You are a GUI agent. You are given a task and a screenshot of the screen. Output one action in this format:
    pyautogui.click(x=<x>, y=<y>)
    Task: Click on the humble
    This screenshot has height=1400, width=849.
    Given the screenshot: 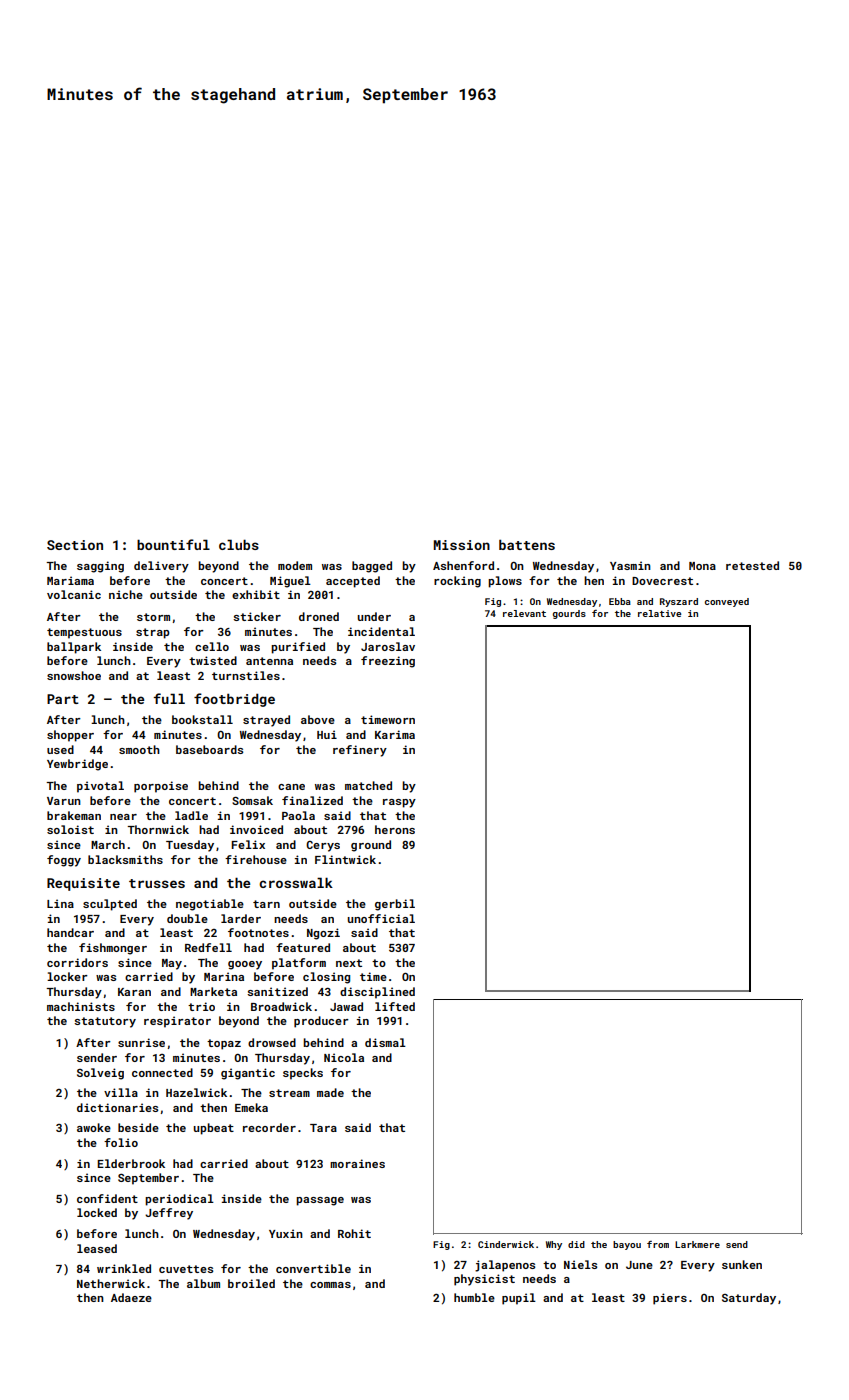 What is the action you would take?
    pyautogui.click(x=474, y=1297)
